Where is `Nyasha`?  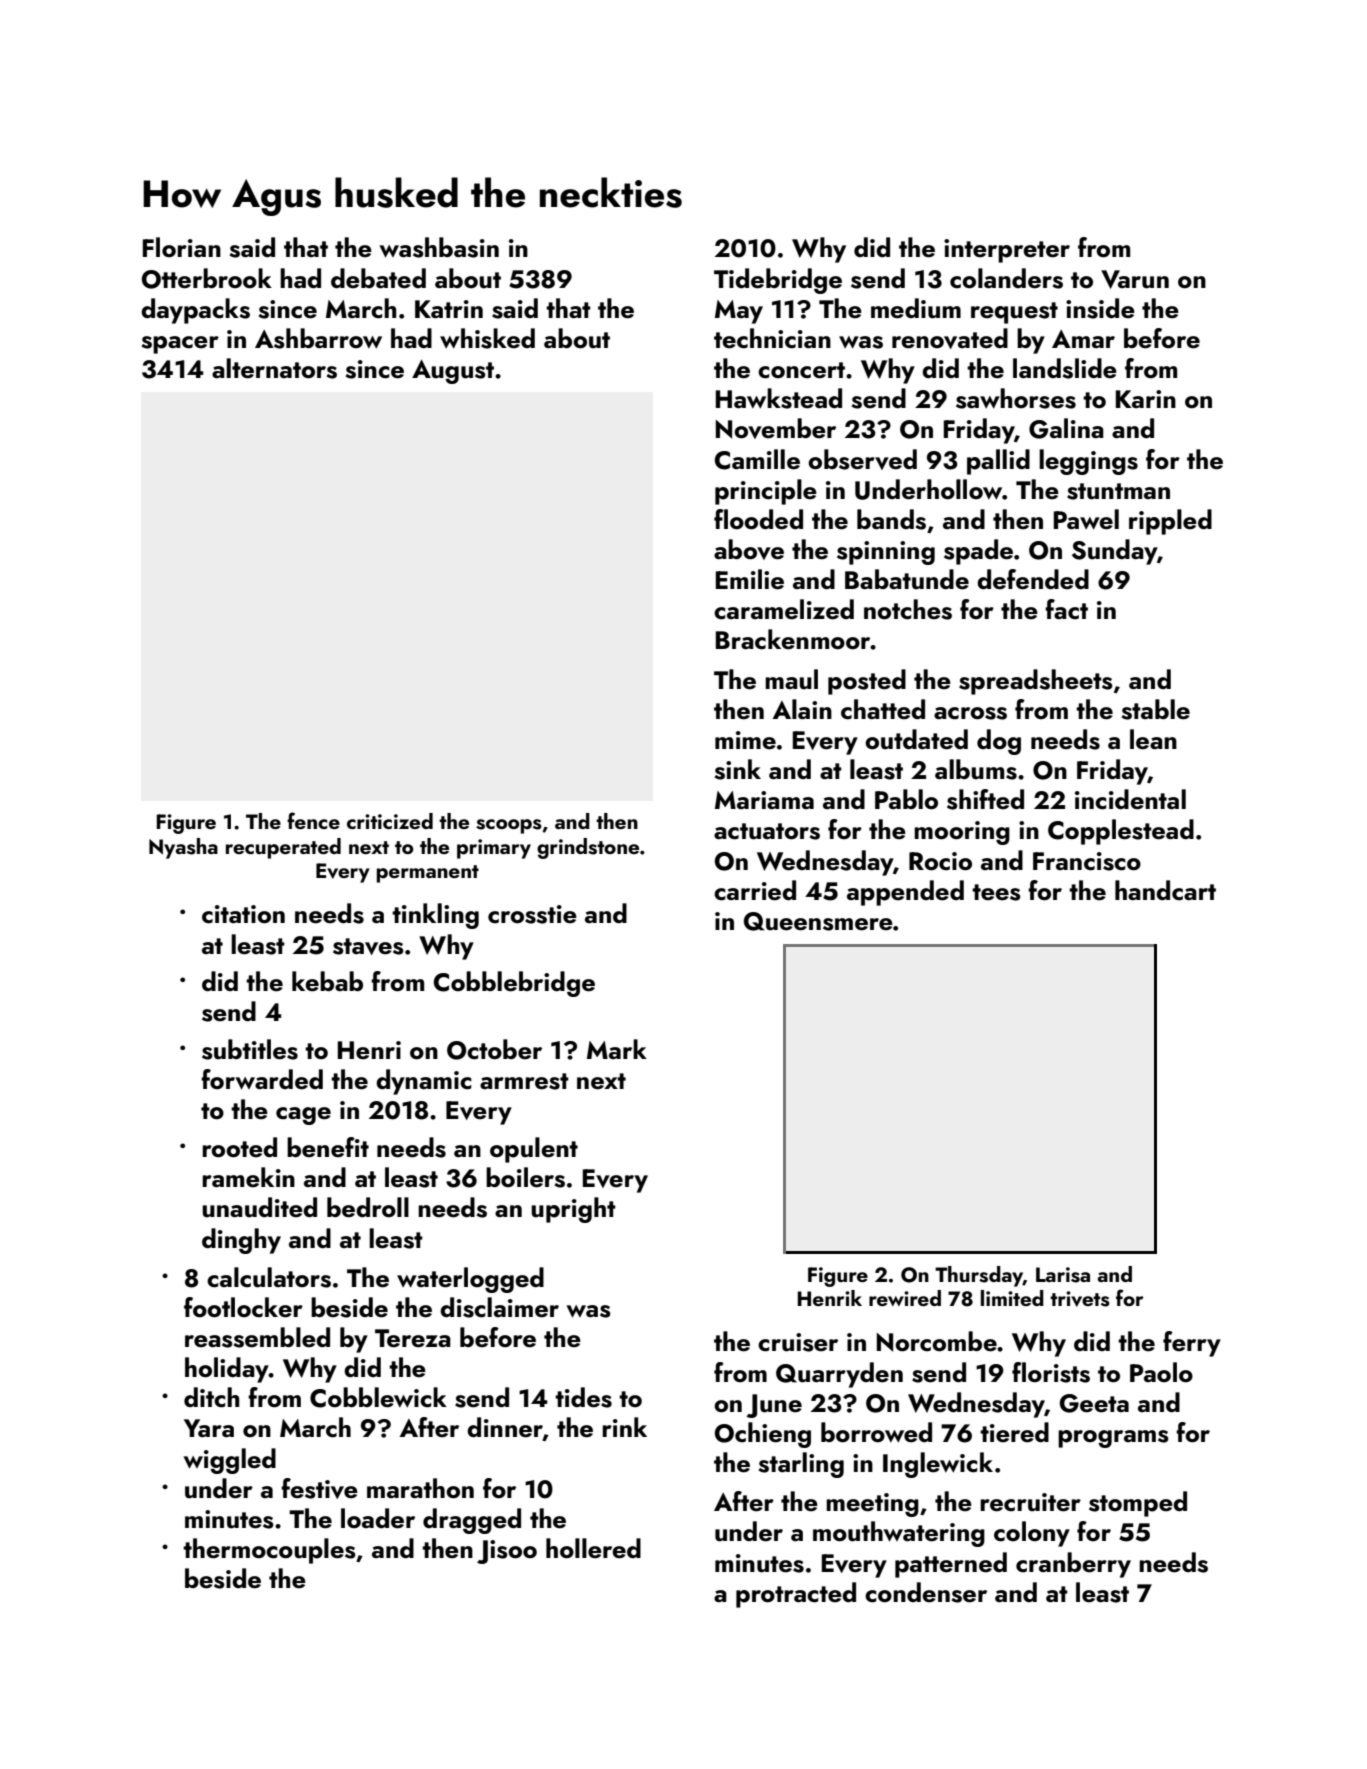 Nyasha is located at coordinates (183, 848).
